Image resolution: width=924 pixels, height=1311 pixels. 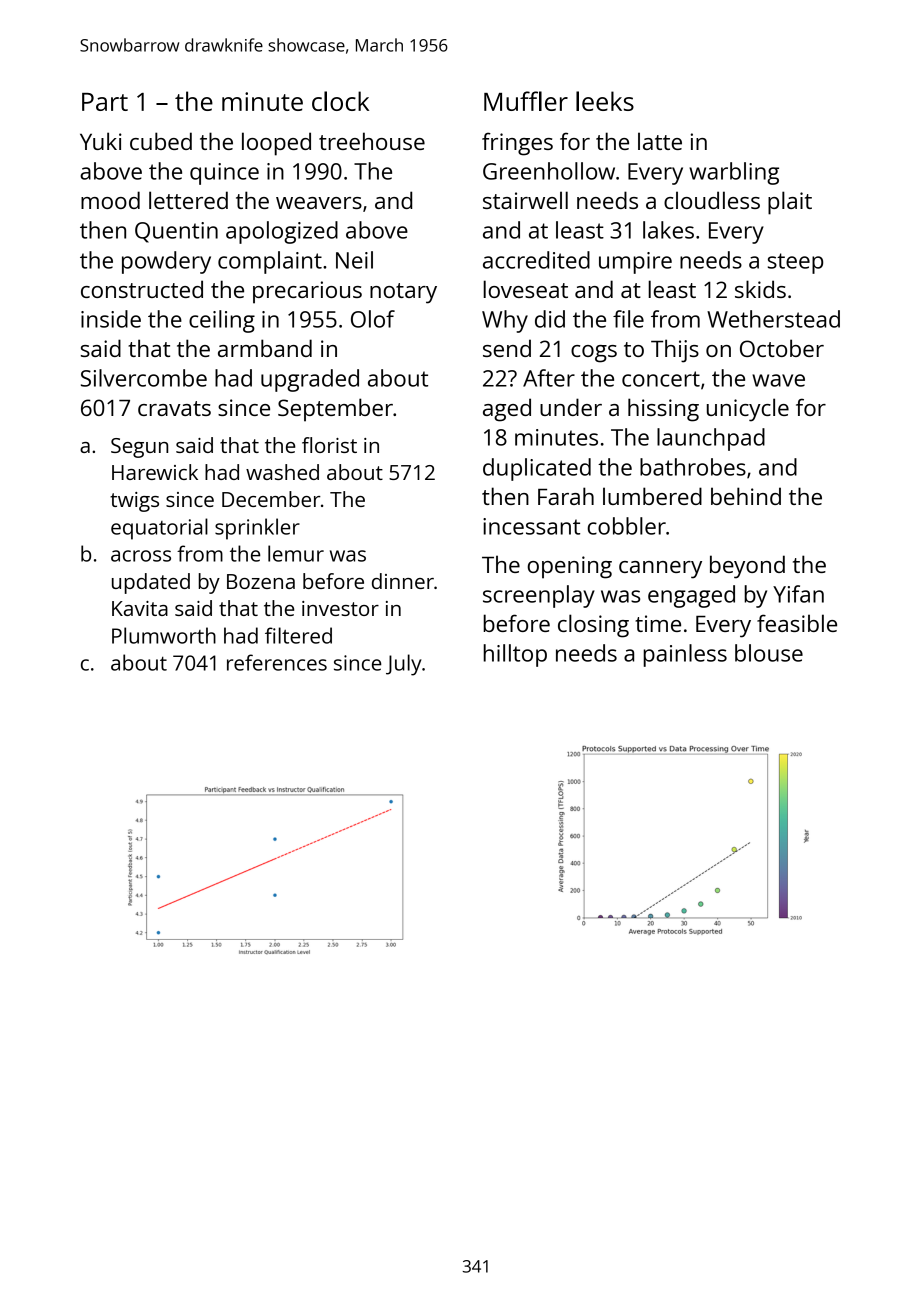 What do you see at coordinates (222, 321) in the page?
I see `ceiling` at bounding box center [222, 321].
